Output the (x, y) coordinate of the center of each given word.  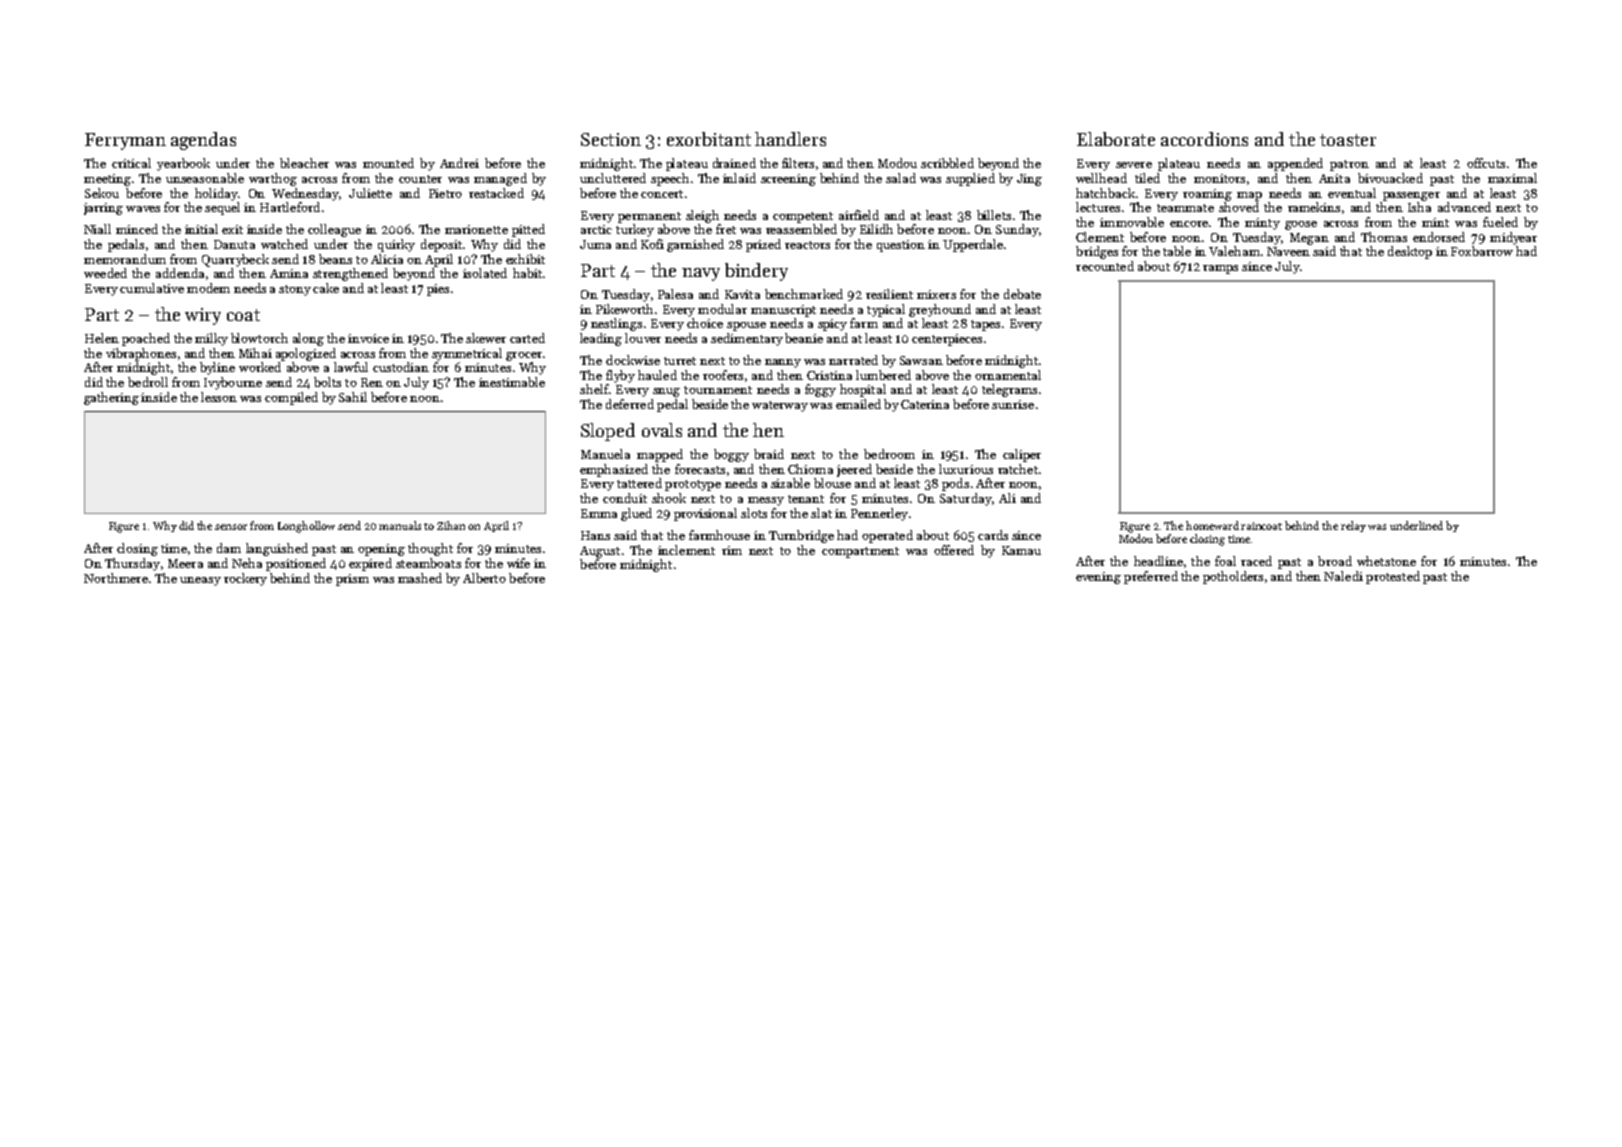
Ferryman (125, 141)
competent (803, 217)
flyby (620, 376)
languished (277, 549)
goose (1301, 225)
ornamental (1008, 375)
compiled (291, 398)
